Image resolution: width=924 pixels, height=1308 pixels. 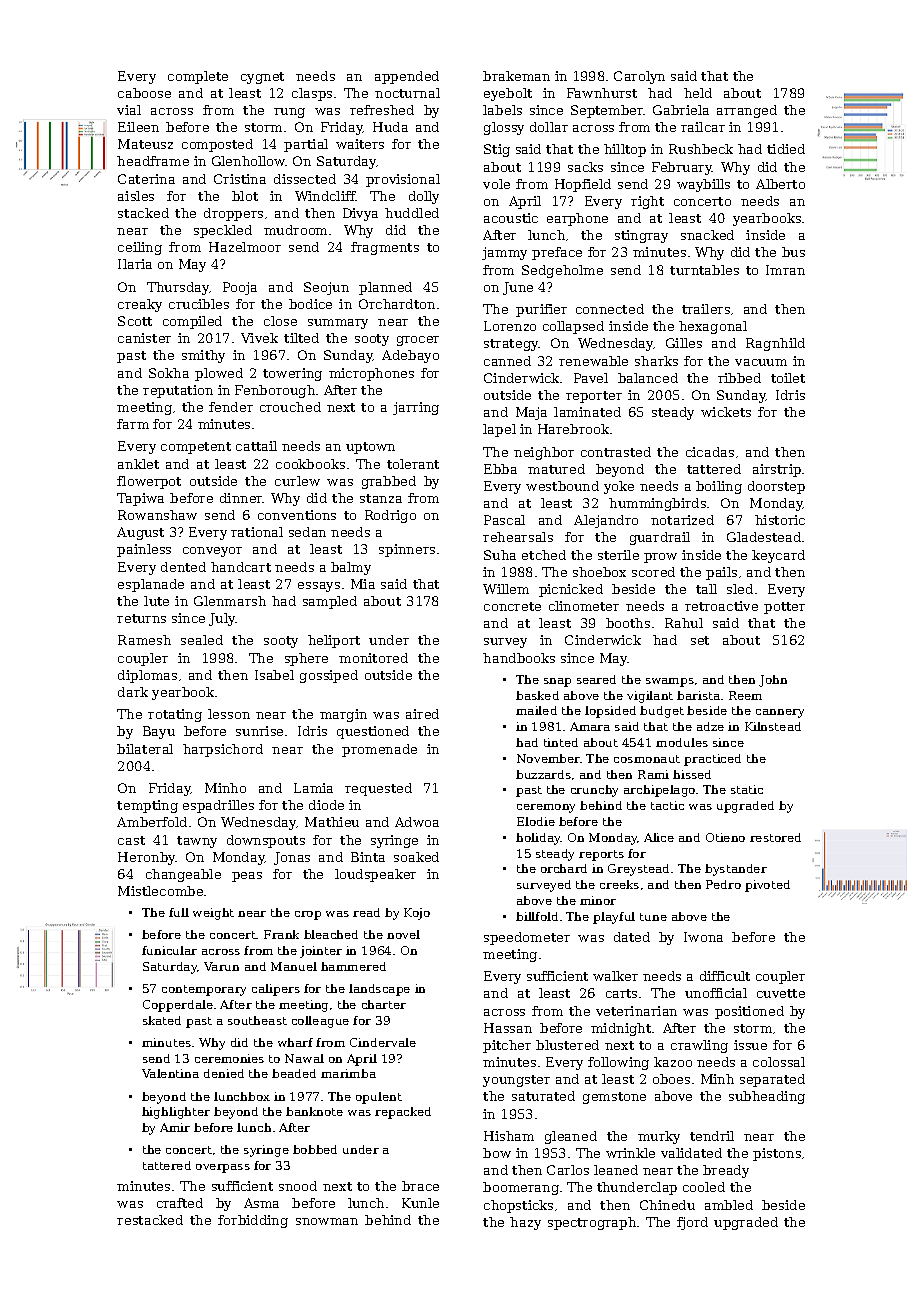 I want to click on espadrilles, so click(x=218, y=806).
